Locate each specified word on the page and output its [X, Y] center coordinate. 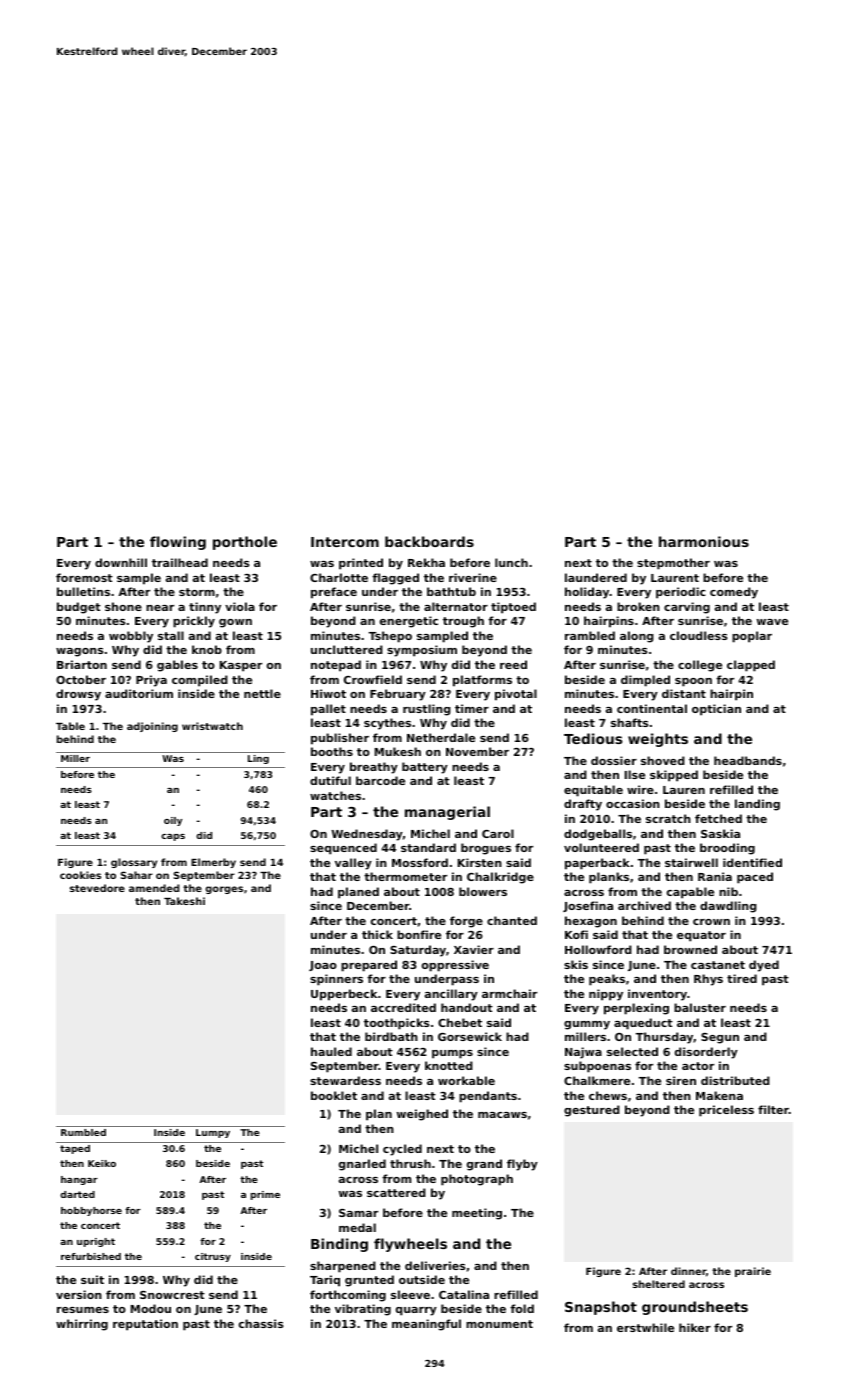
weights [658, 740]
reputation [145, 1325]
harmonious [704, 541]
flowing [178, 543]
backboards [429, 541]
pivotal [516, 695]
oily [173, 821]
